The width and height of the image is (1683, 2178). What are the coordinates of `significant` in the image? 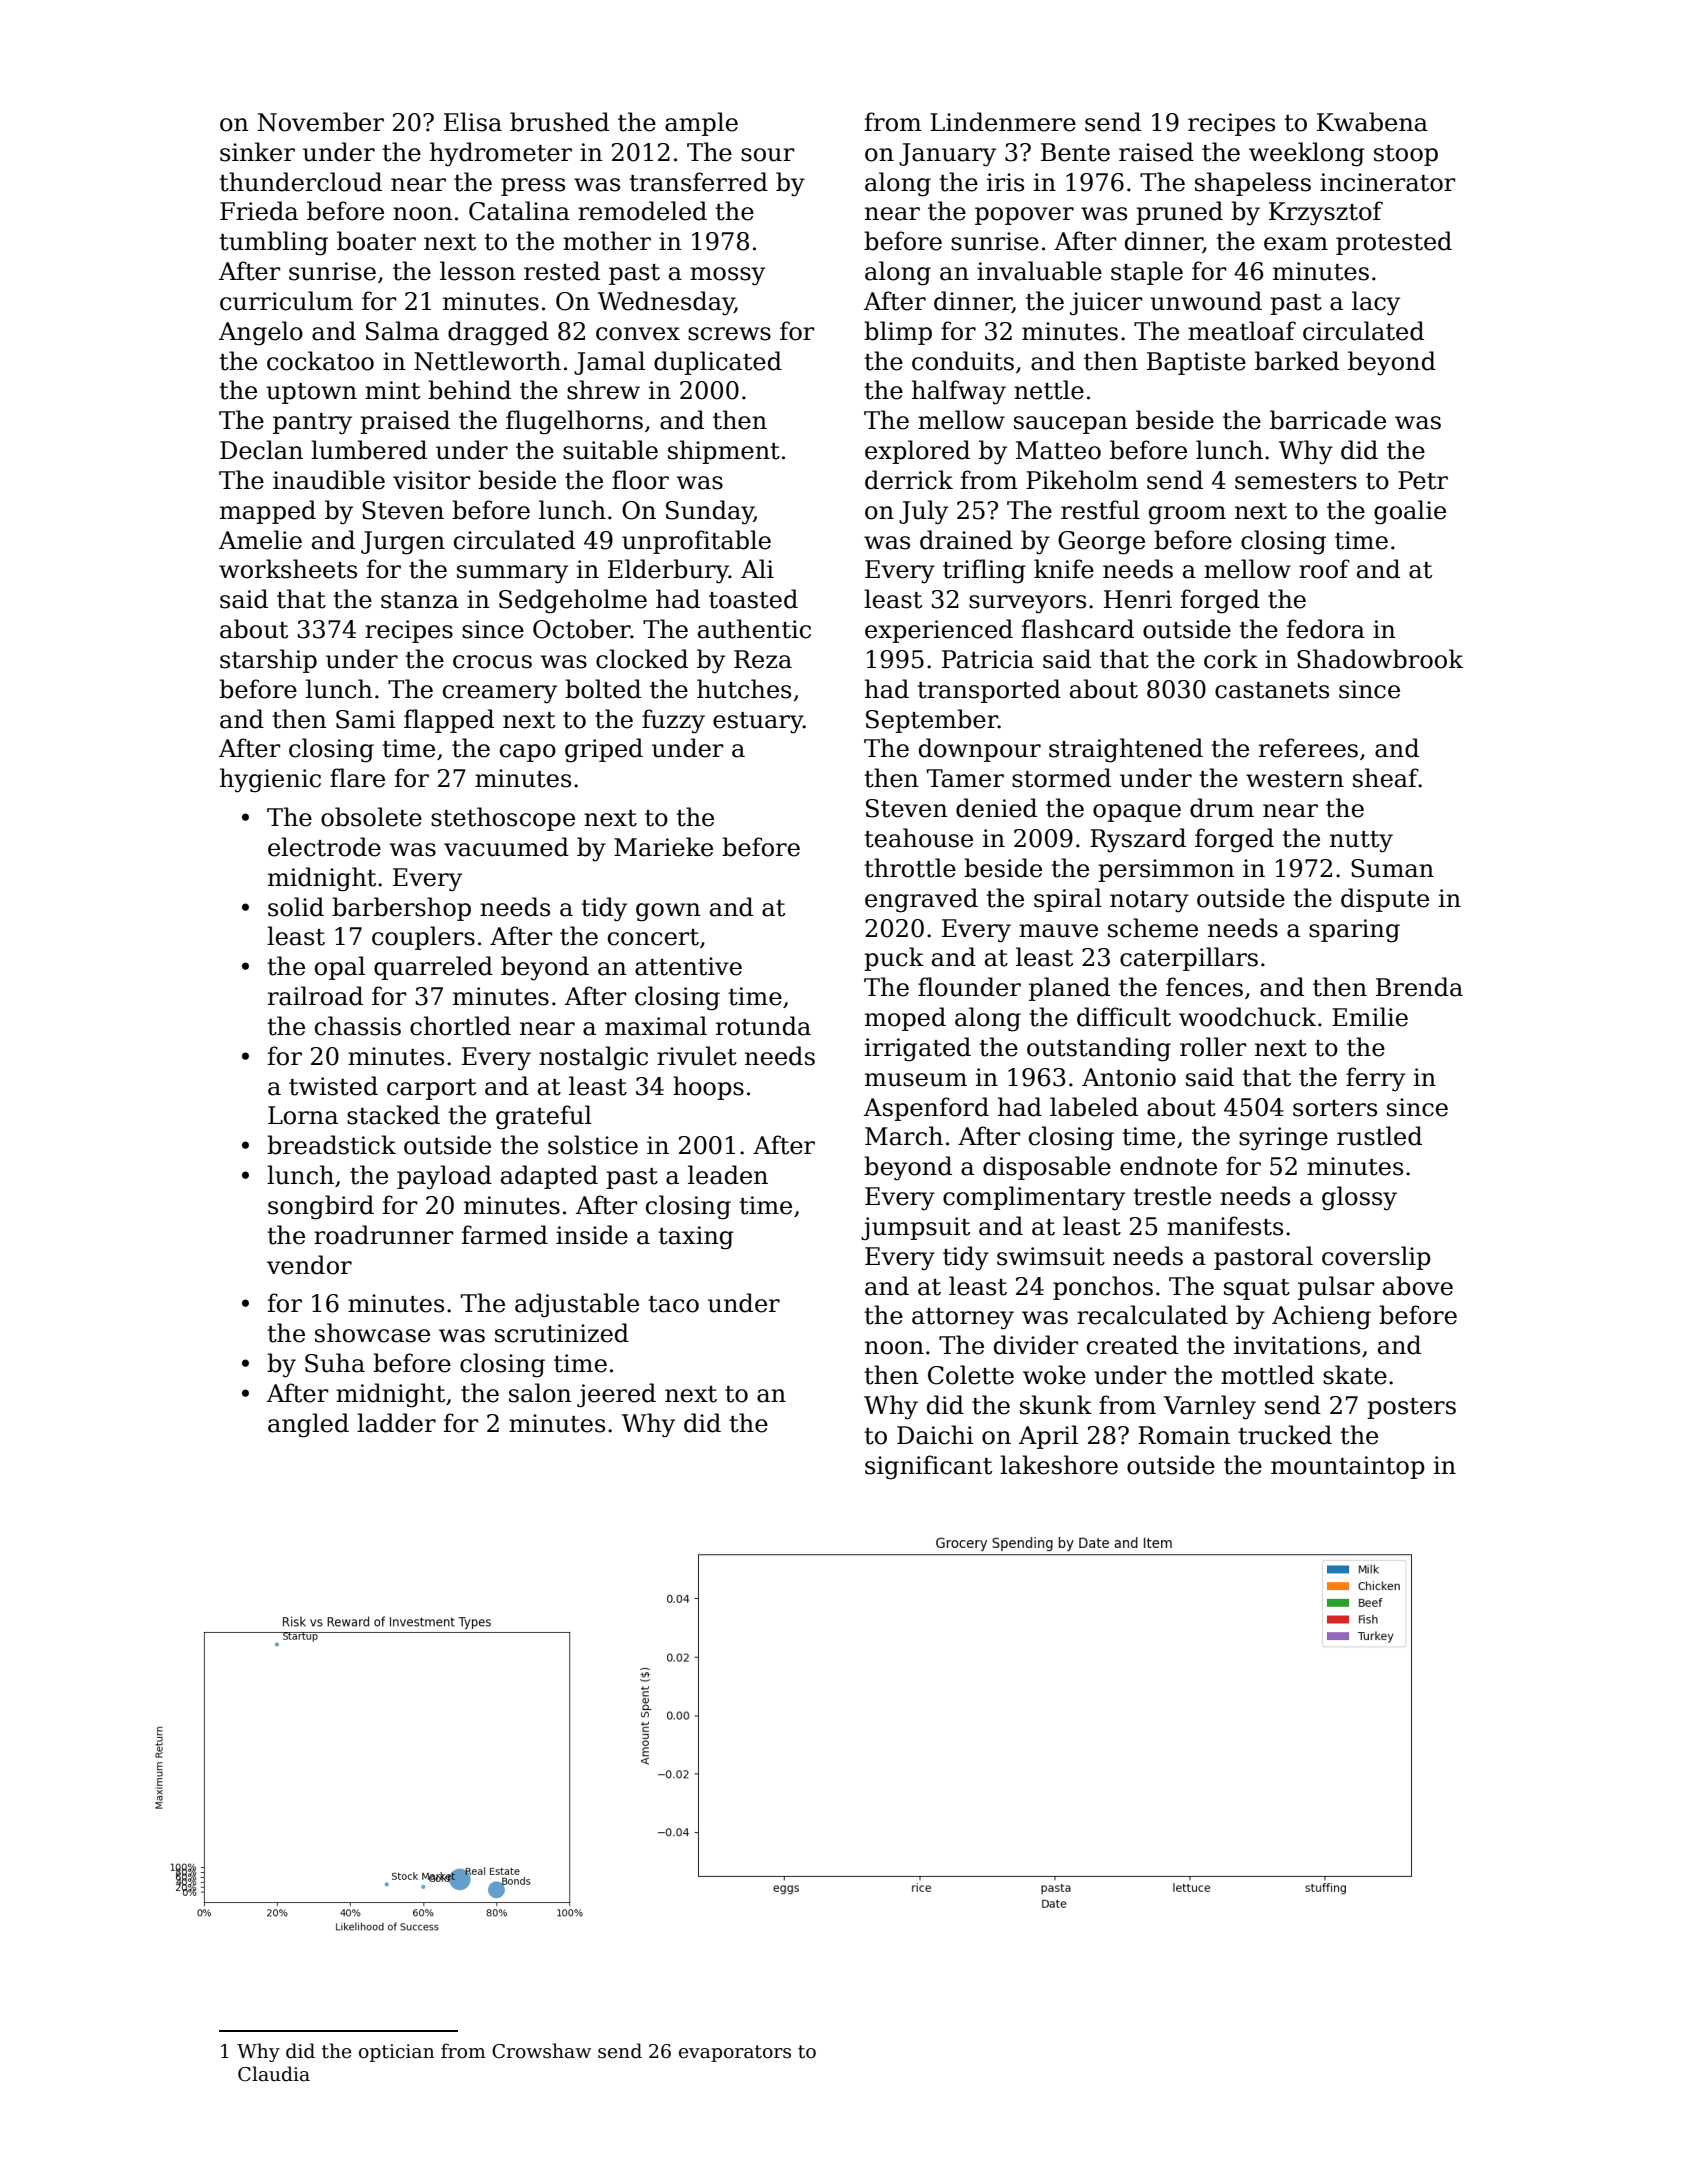 It's located at (928, 1467).
